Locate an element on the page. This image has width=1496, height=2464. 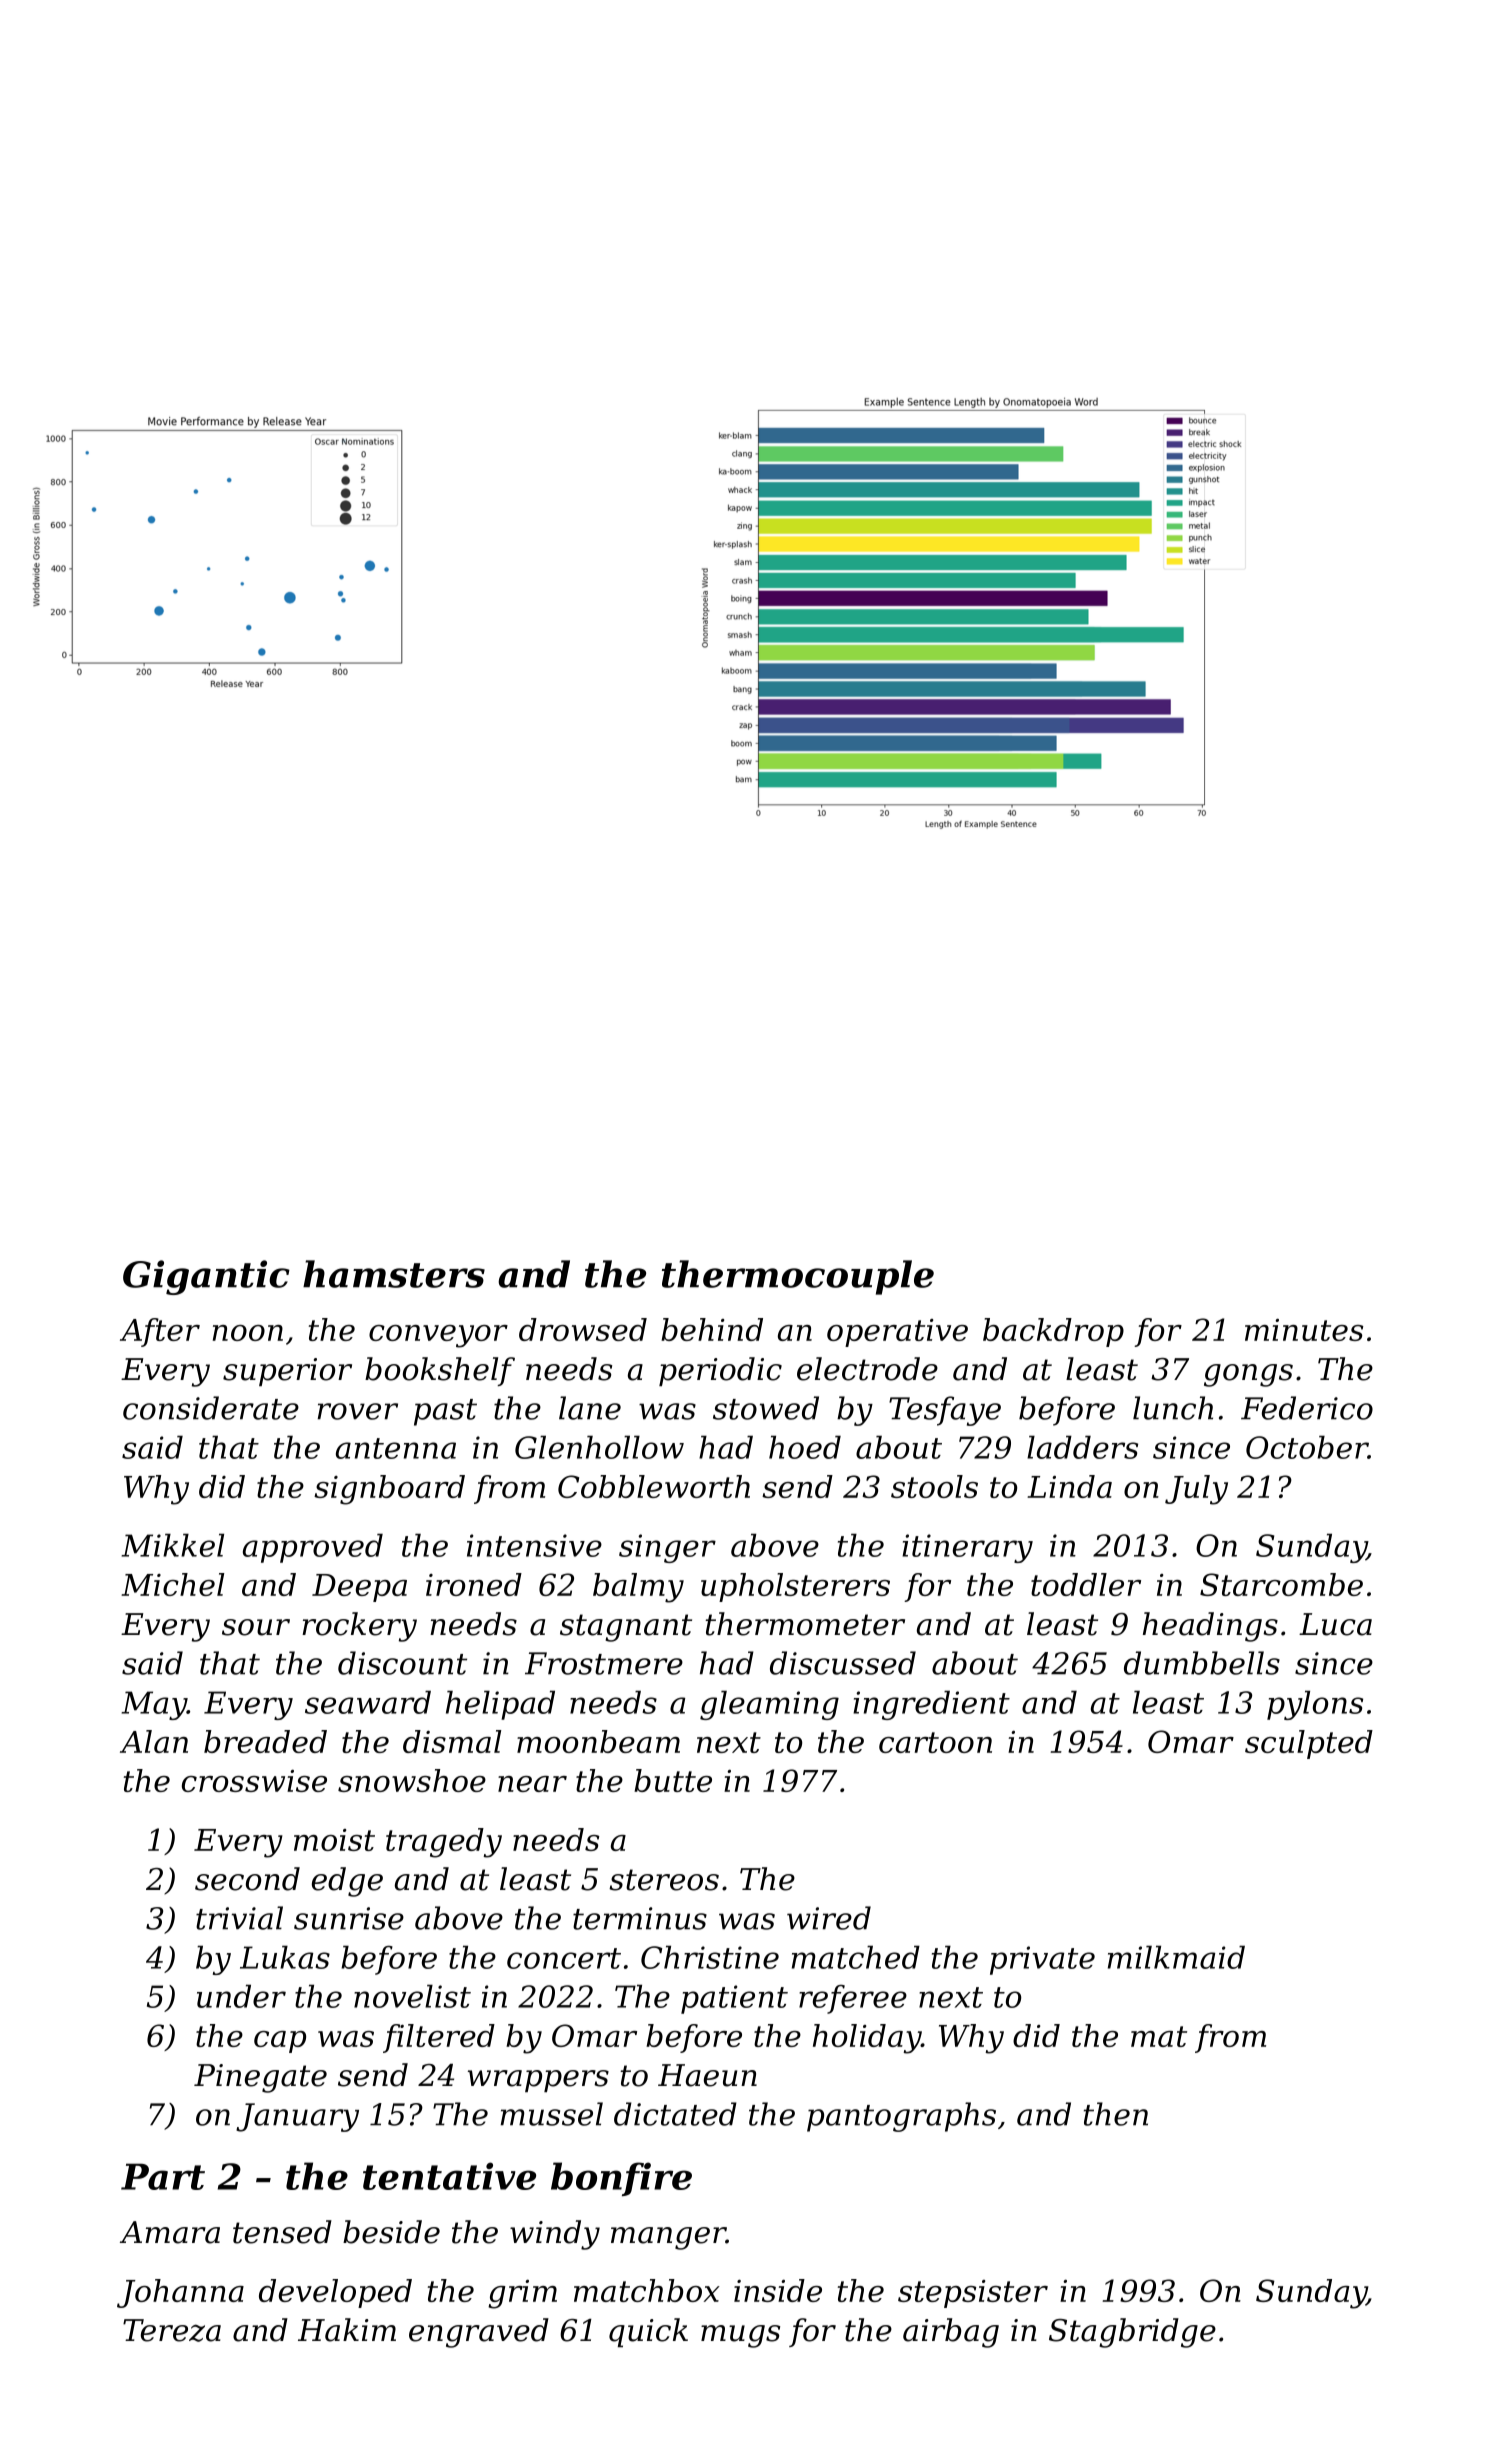
Hakim is located at coordinates (347, 2330).
